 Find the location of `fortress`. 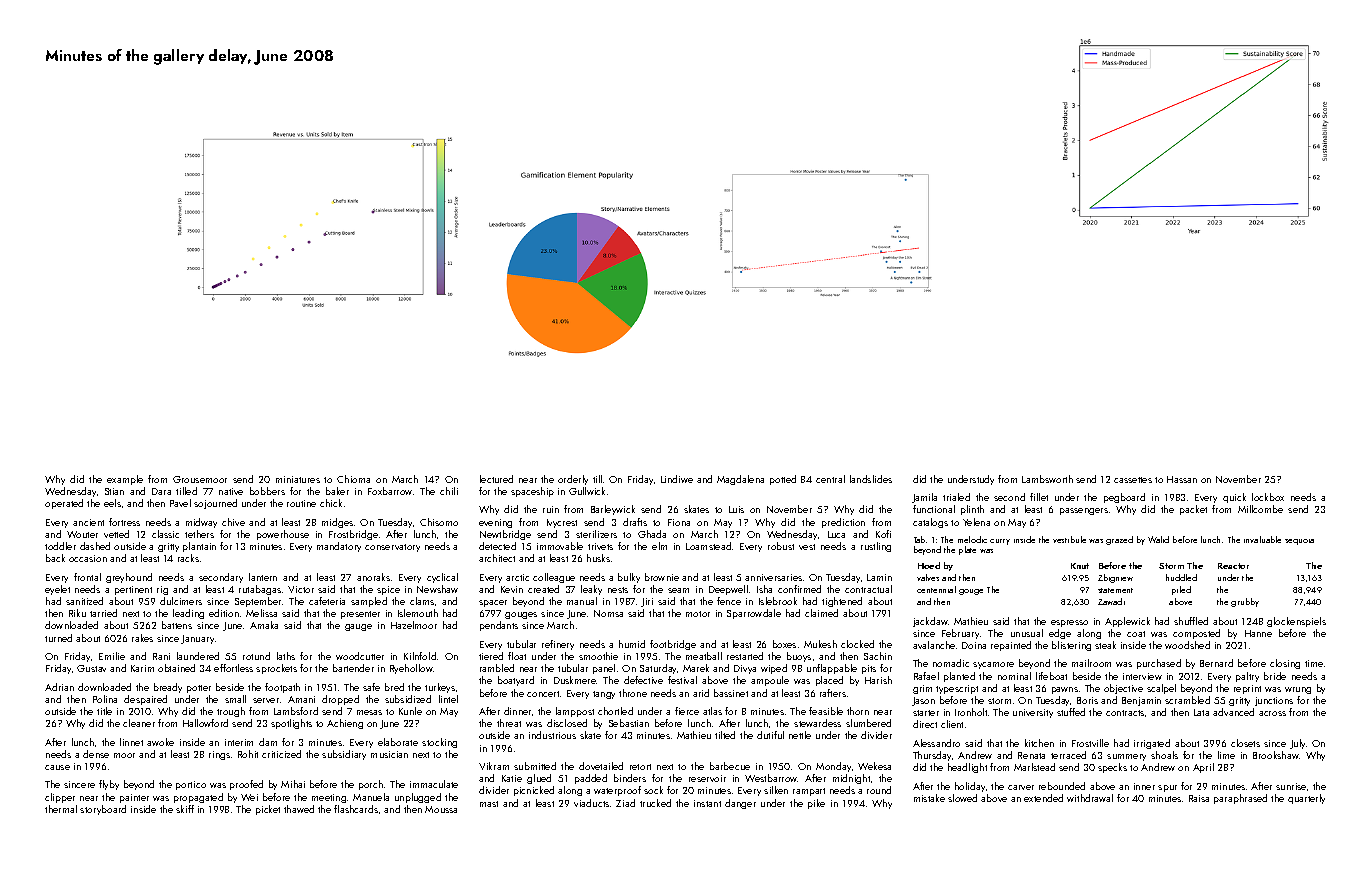

fortress is located at coordinates (124, 522).
